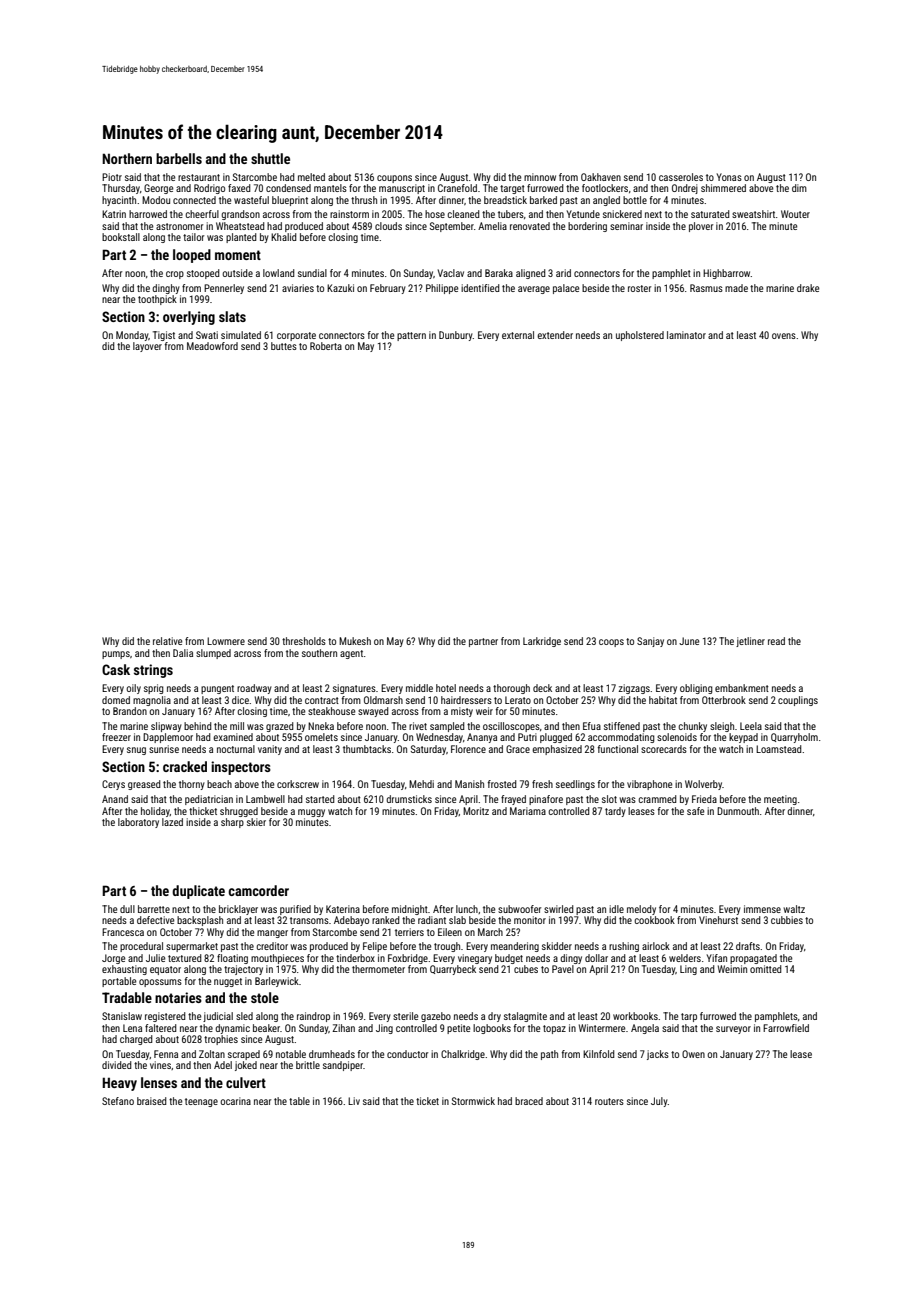 This screenshot has width=924, height=1308. Describe the element at coordinates (388, 289) in the screenshot. I see `February` at that location.
